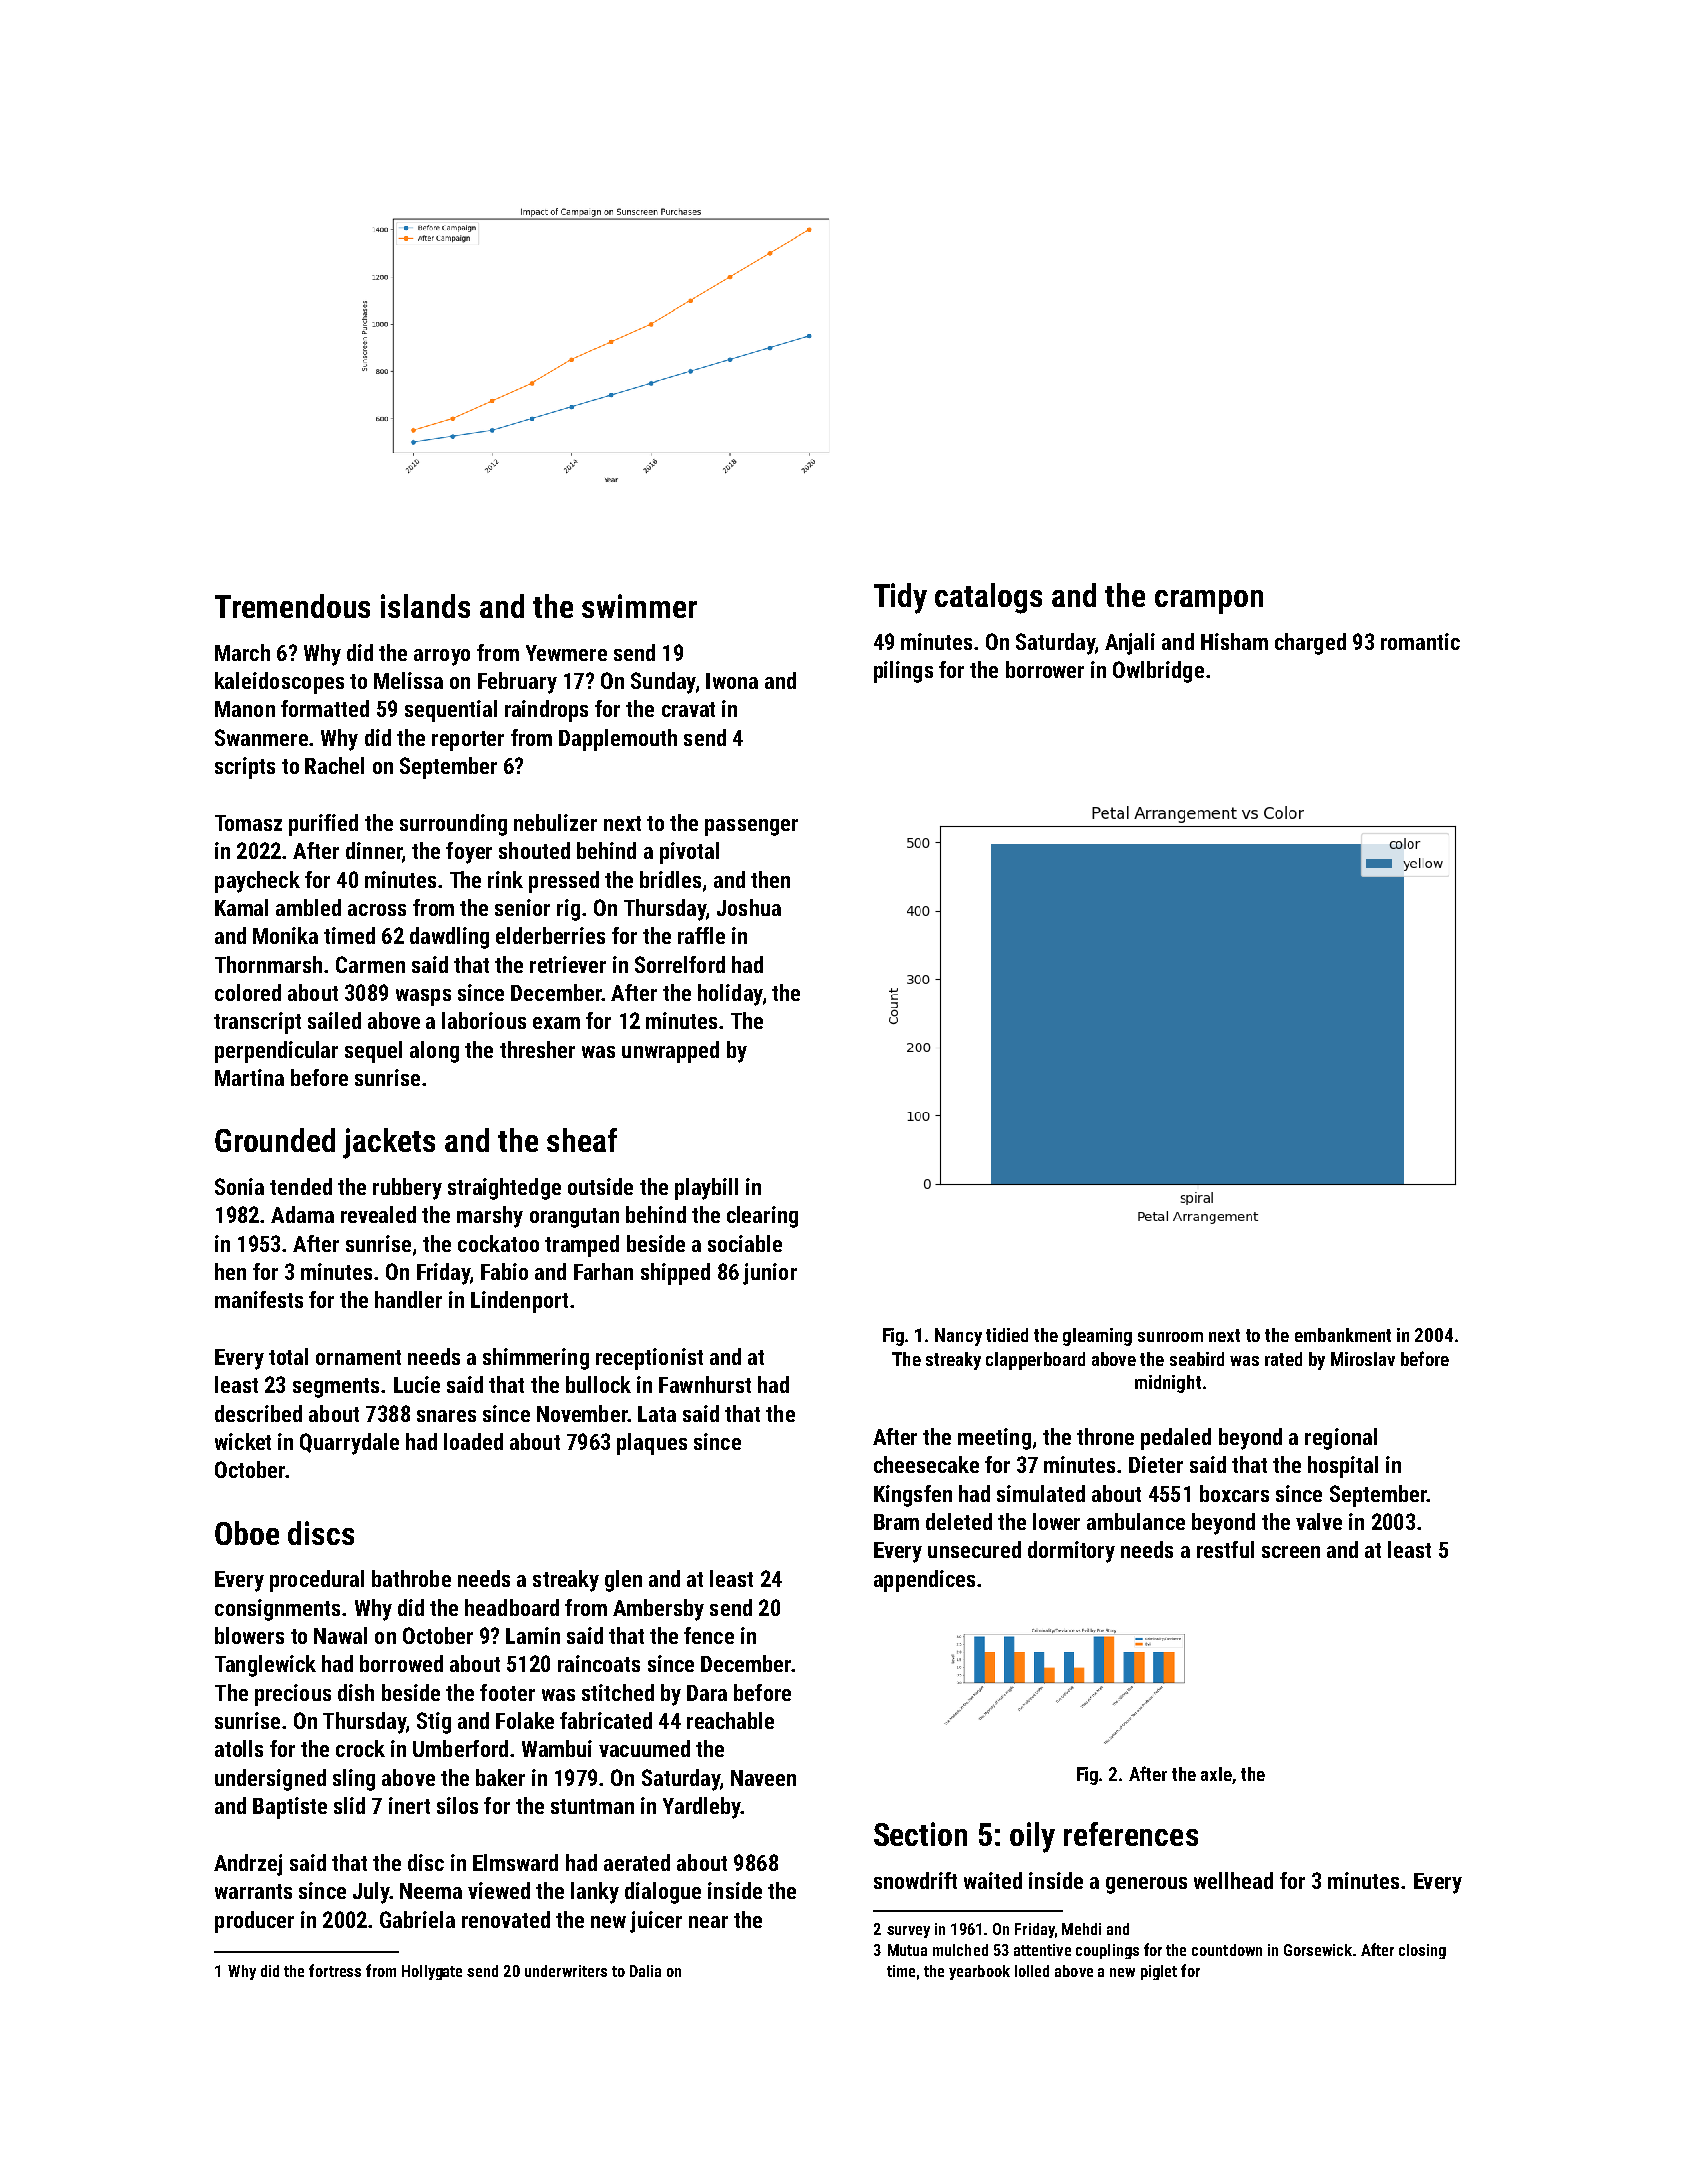  I want to click on tended, so click(301, 1186).
